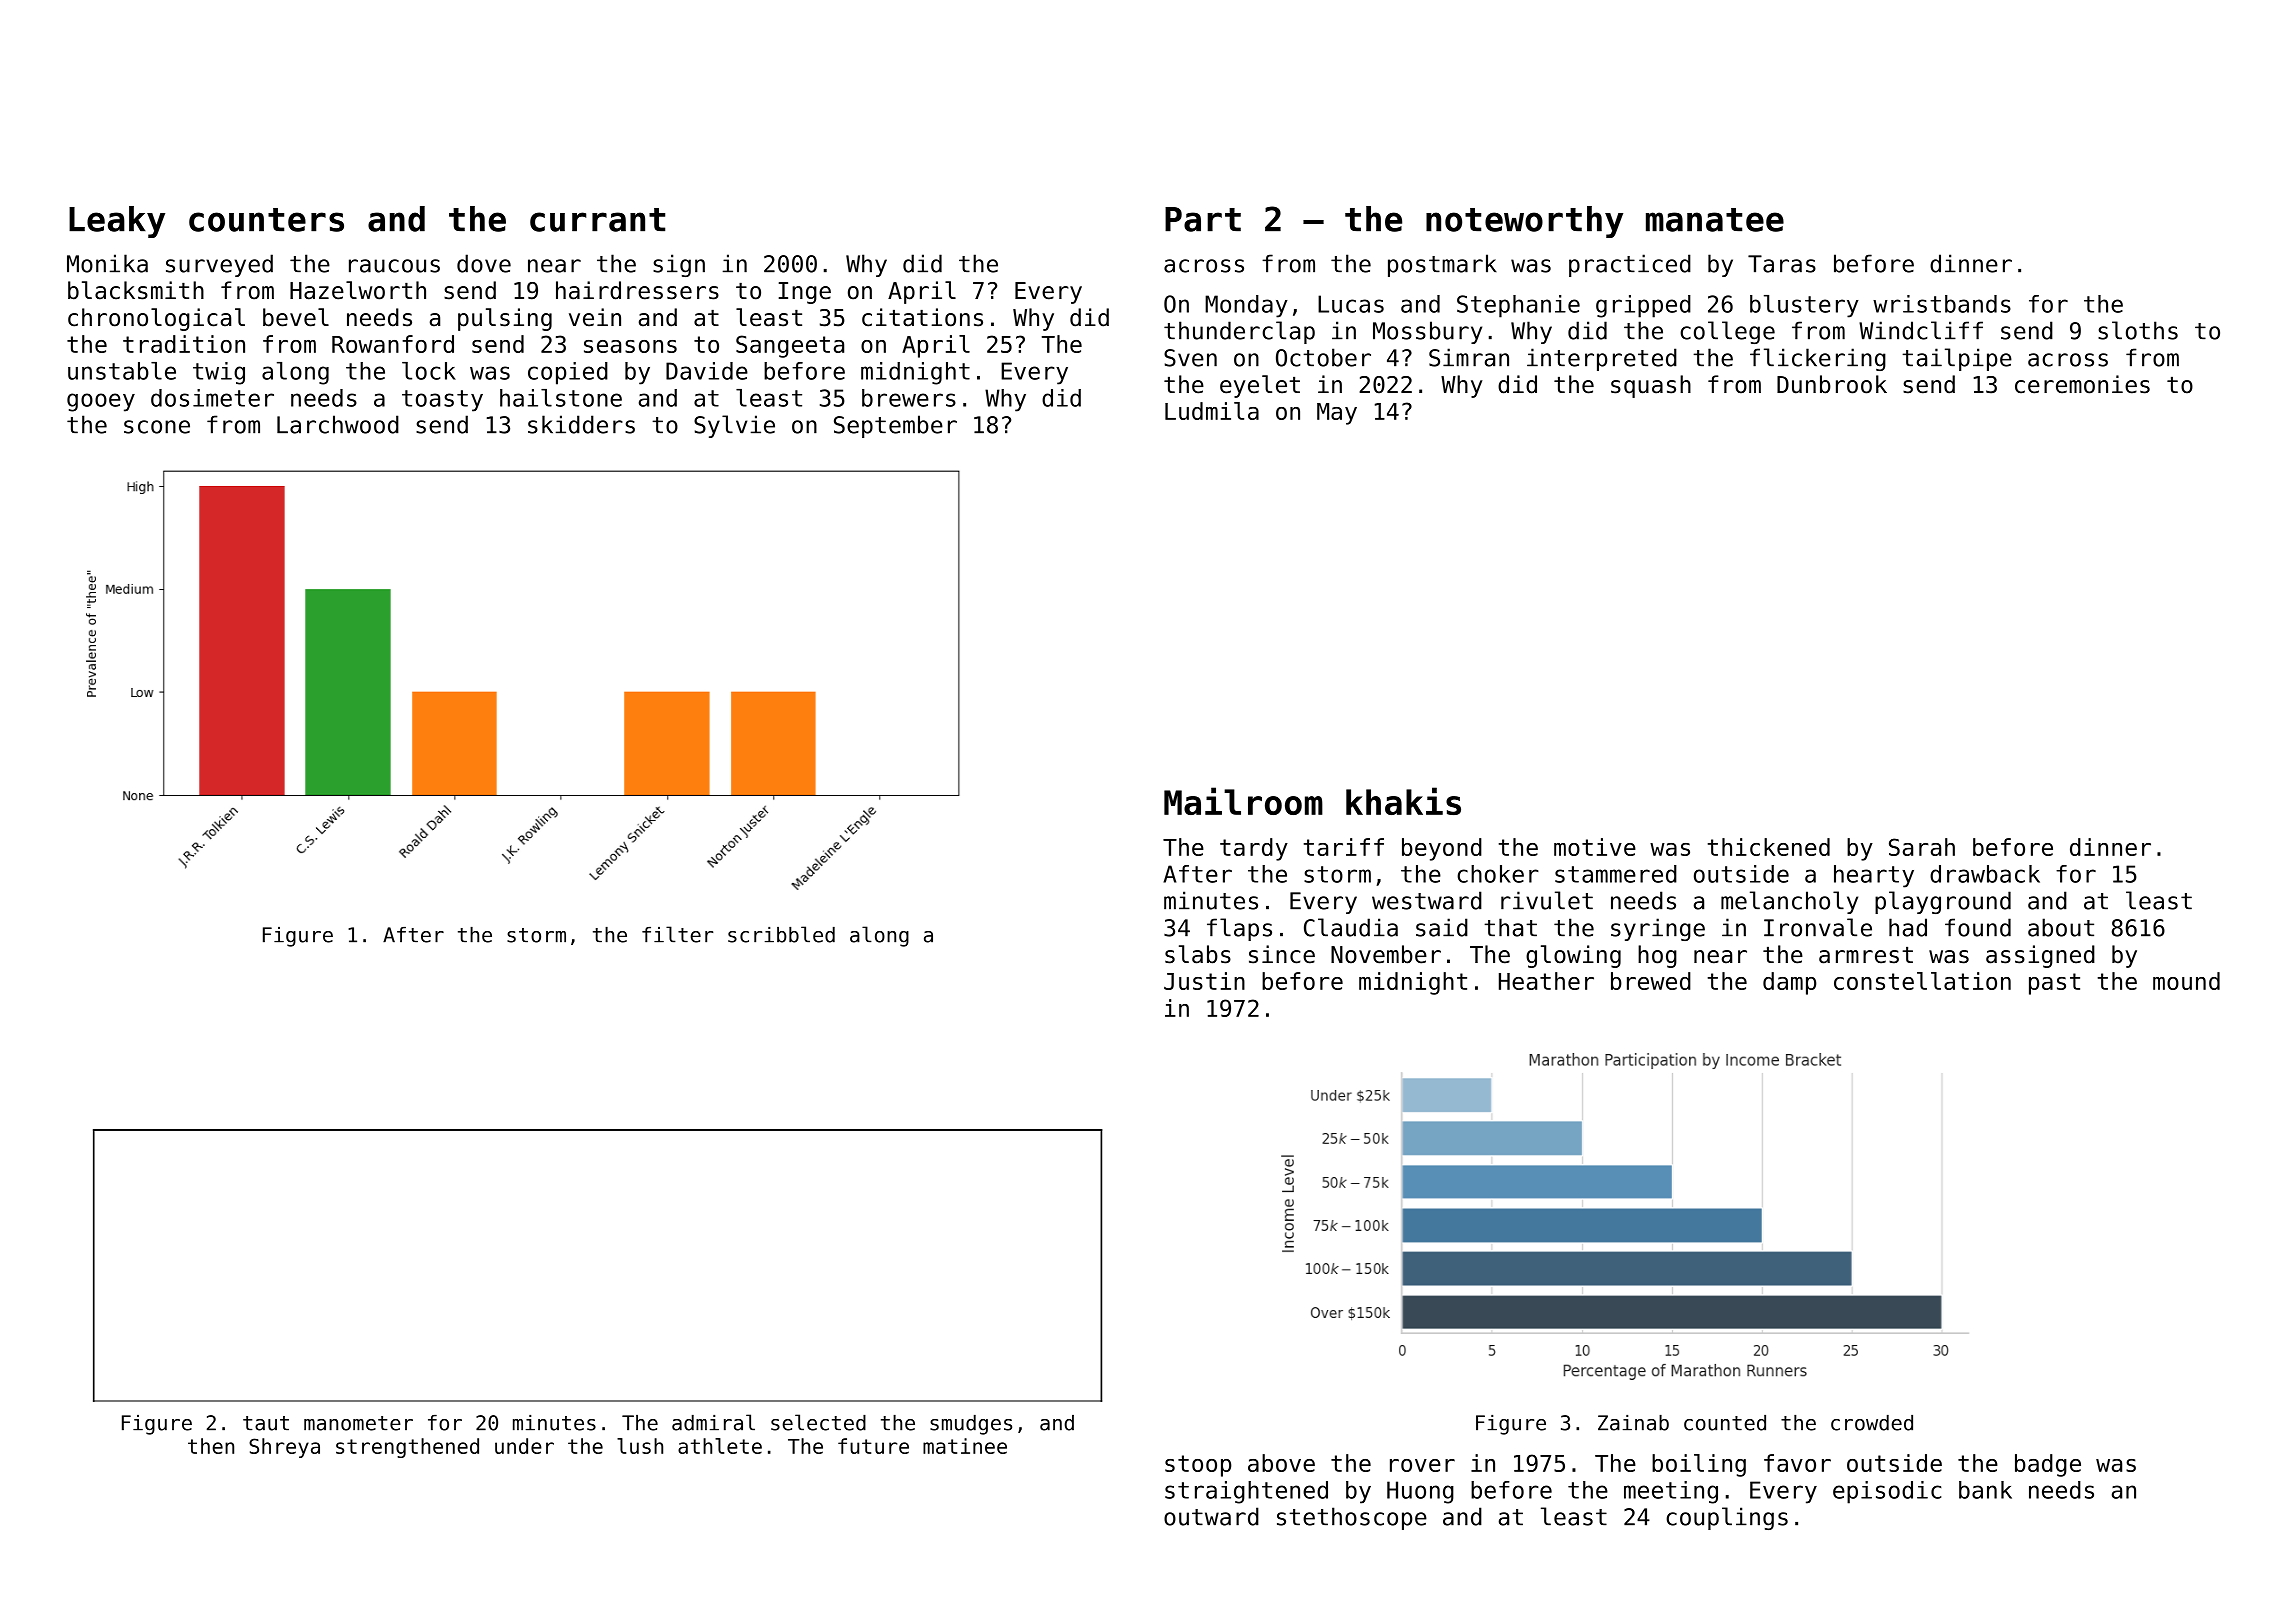 This page has height=1620, width=2292. What do you see at coordinates (1922, 847) in the page?
I see `Sarah` at bounding box center [1922, 847].
